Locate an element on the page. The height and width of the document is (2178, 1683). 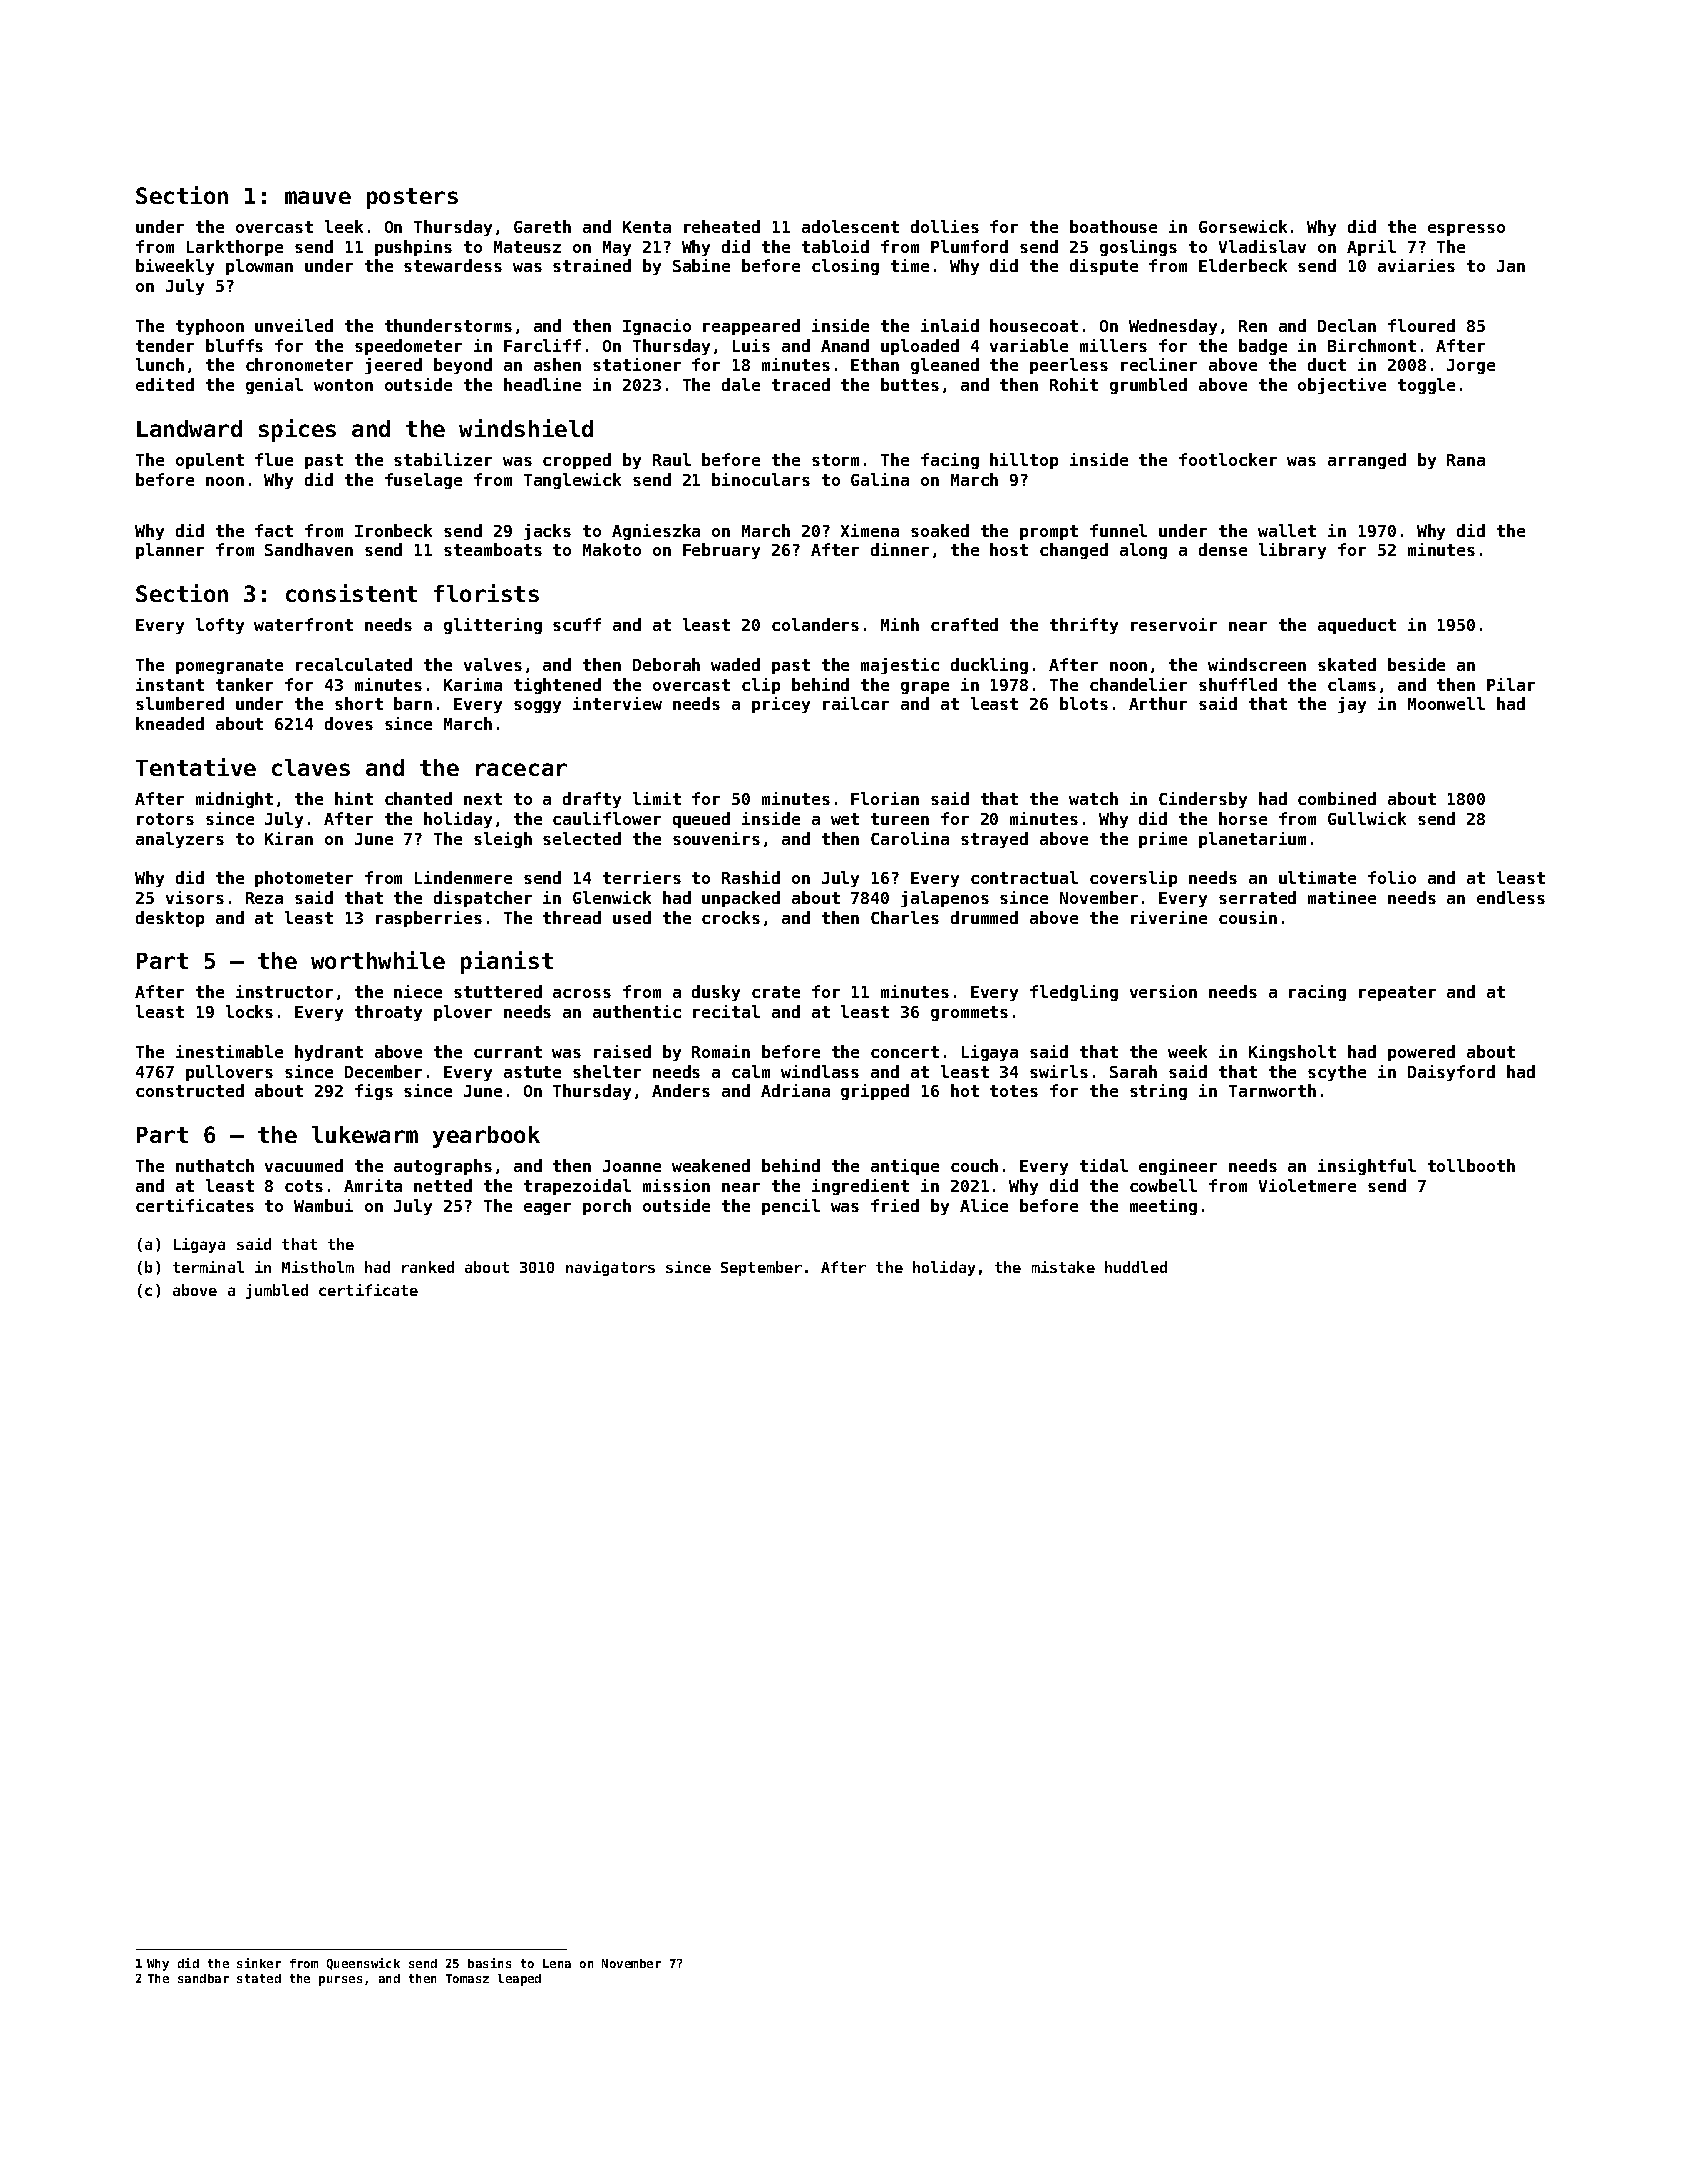
horse is located at coordinates (1243, 818).
